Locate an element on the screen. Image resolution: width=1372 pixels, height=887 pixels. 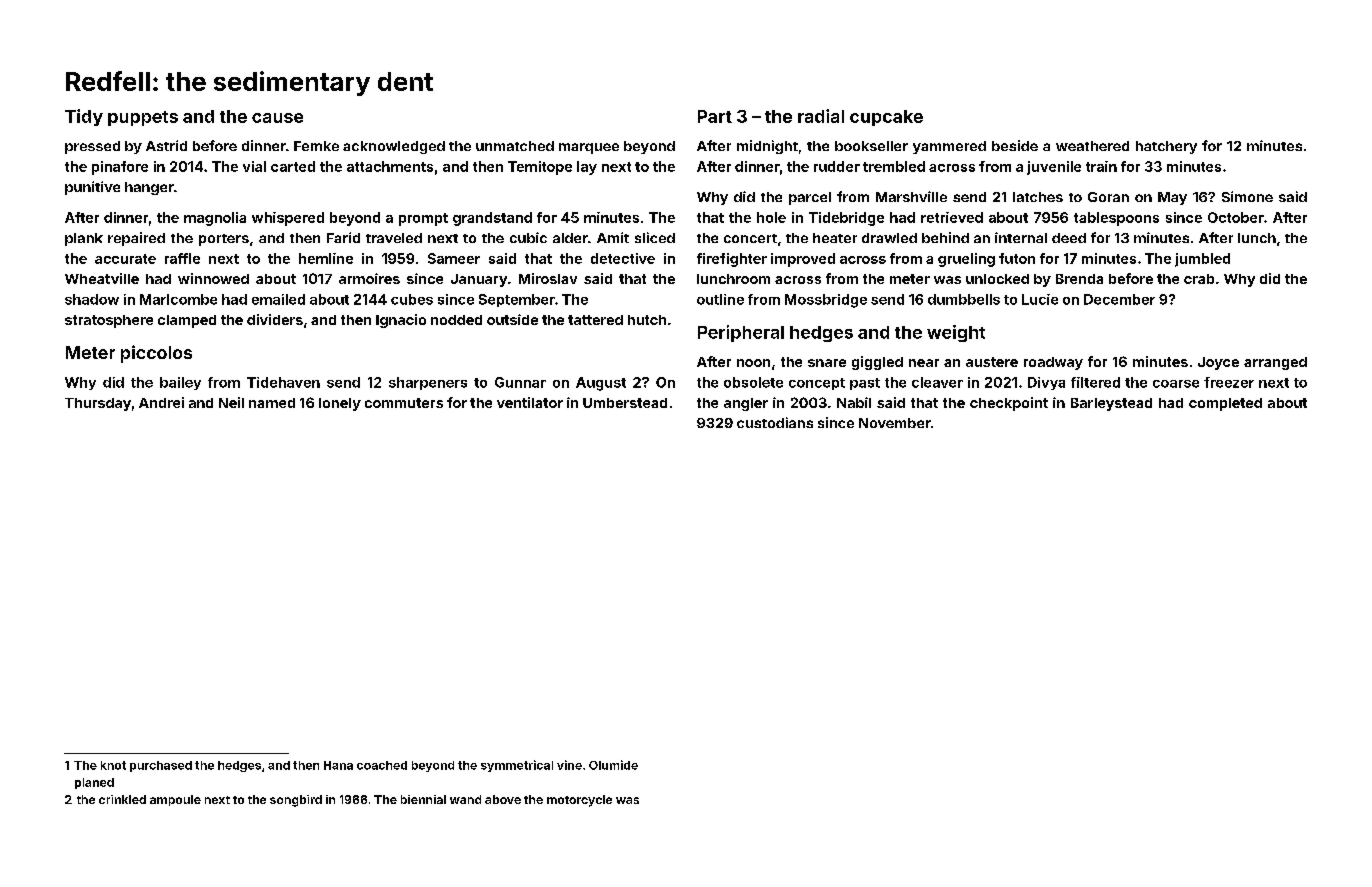
whispered is located at coordinates (288, 219).
